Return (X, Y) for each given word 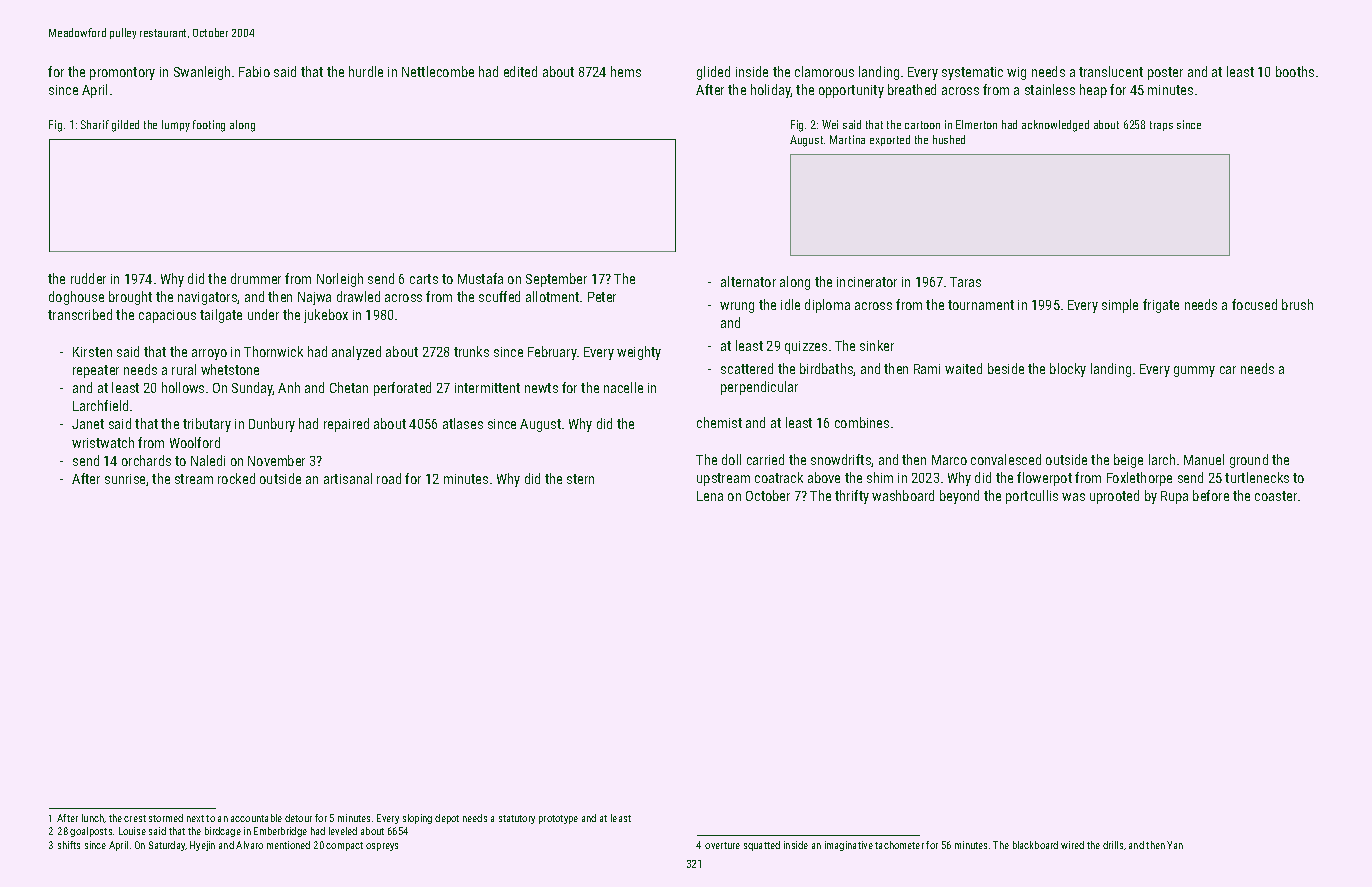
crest (135, 818)
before (1211, 495)
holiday (771, 91)
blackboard (1035, 845)
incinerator (867, 282)
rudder (88, 278)
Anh (289, 387)
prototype (558, 819)
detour (298, 818)
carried (765, 459)
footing (209, 126)
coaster (1276, 496)
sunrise (125, 479)
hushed (949, 139)
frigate (1161, 306)
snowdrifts (841, 460)
